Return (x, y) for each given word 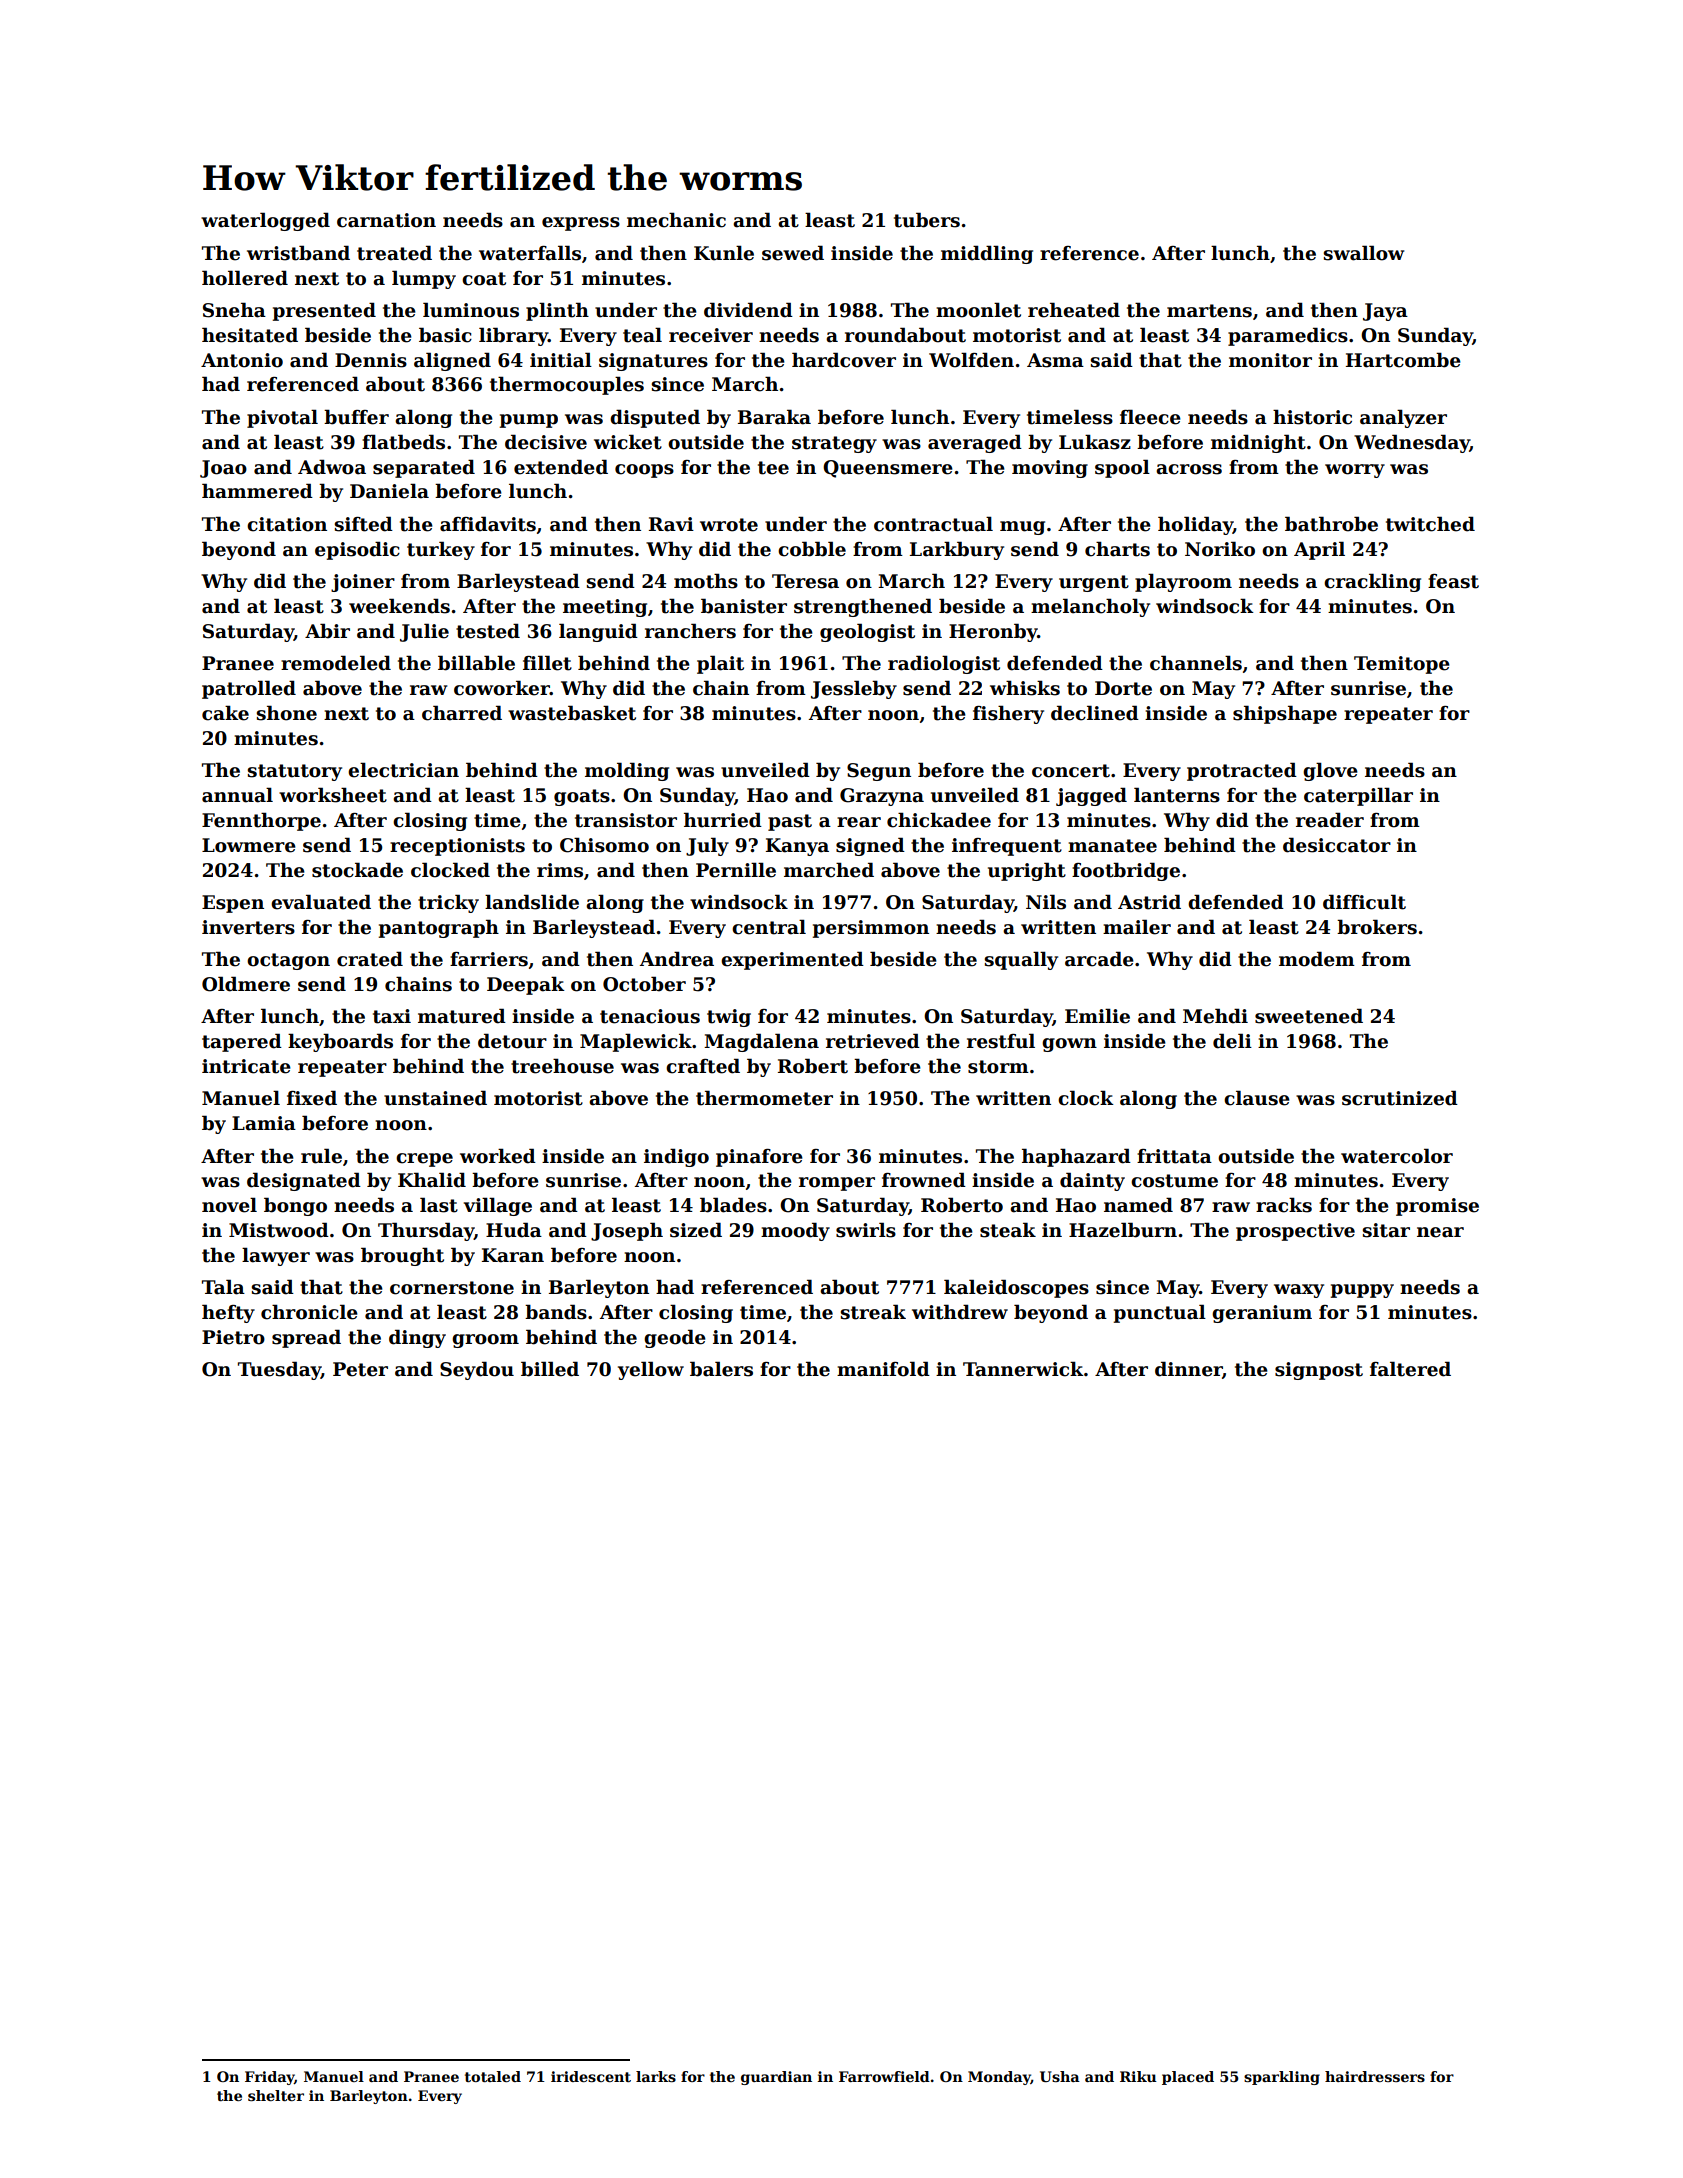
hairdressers (1375, 2076)
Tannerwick (1023, 1369)
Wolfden (971, 360)
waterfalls (530, 253)
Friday (270, 2078)
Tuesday (279, 1370)
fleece (1150, 417)
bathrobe (1331, 524)
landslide (532, 902)
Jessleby (854, 689)
